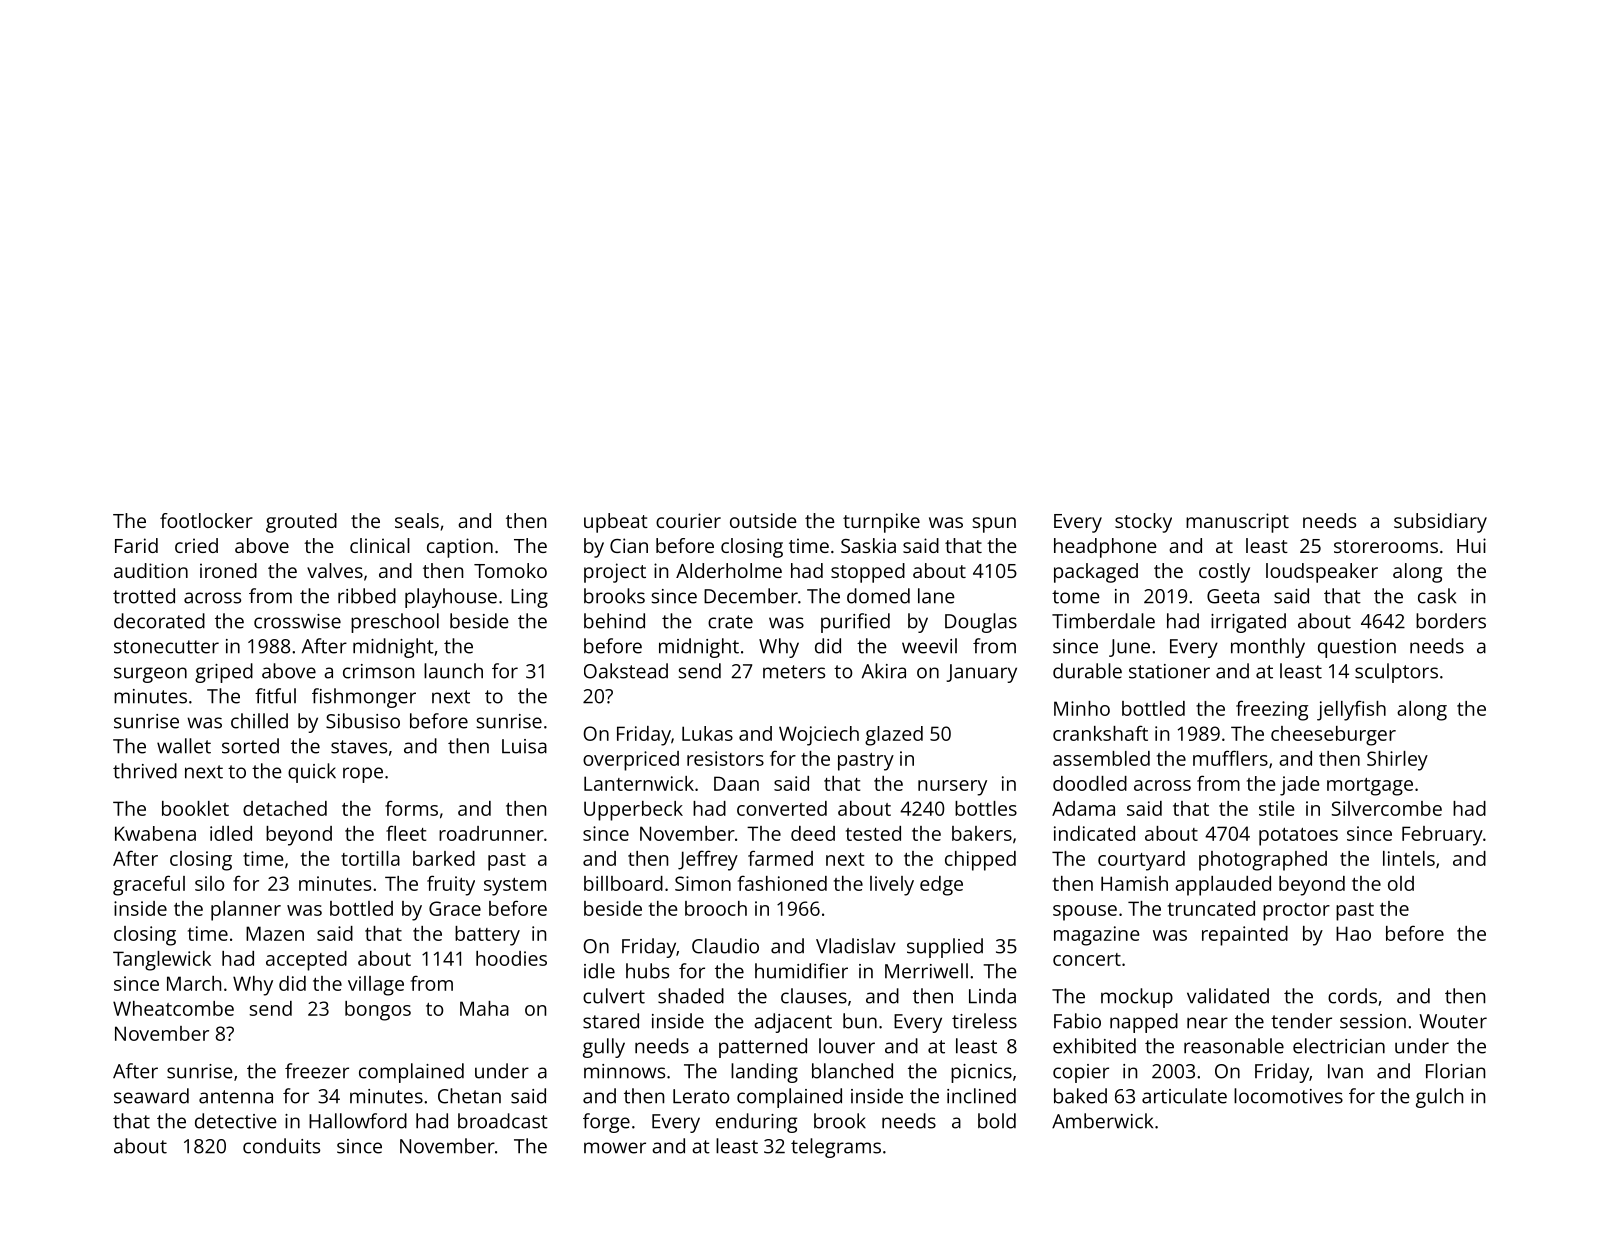  I want to click on Tanglewick, so click(162, 961).
